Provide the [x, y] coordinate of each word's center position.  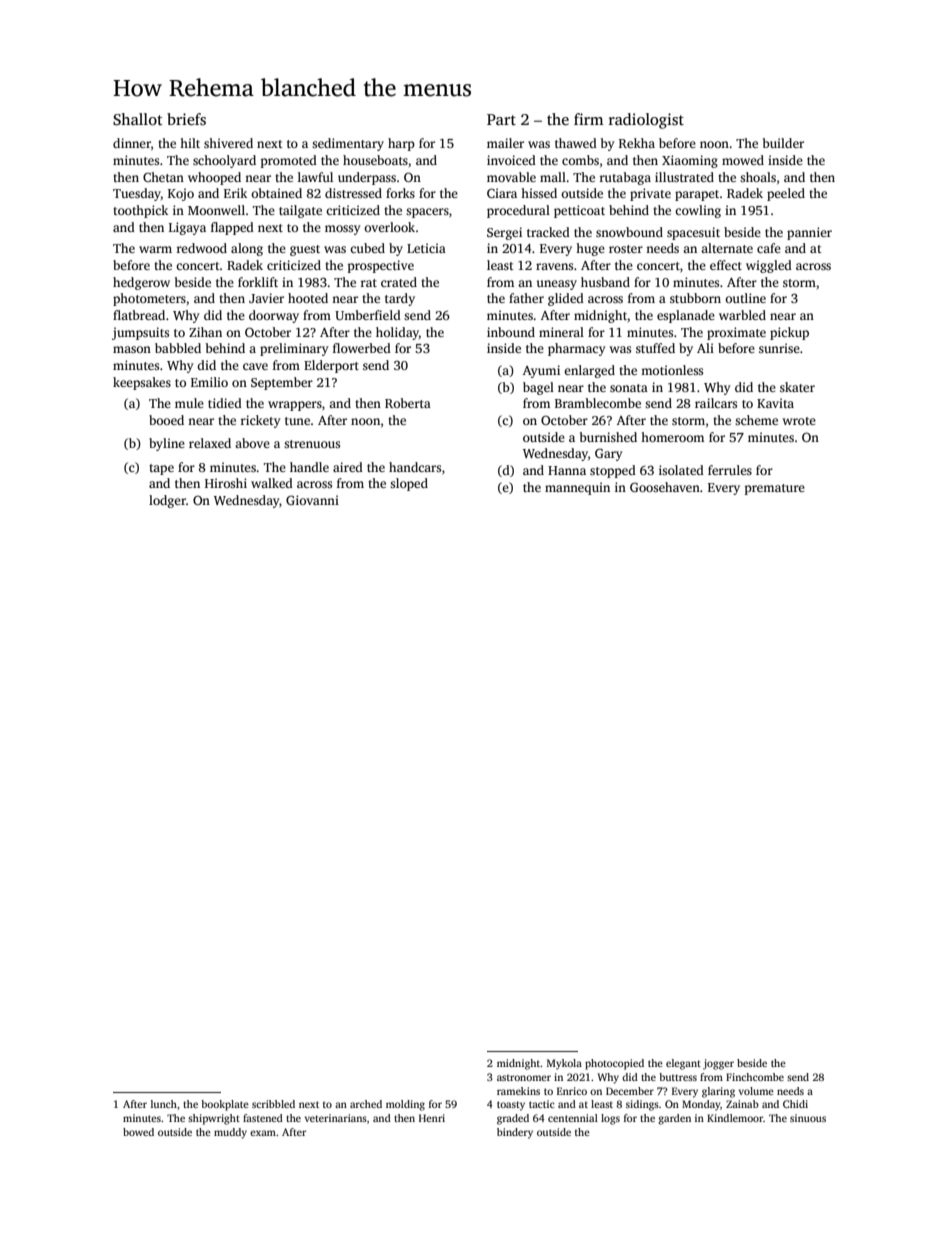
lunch [164, 1104]
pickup [789, 333]
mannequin [577, 488]
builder [783, 143]
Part [501, 119]
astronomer [524, 1078]
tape [161, 469]
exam [263, 1133]
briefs [186, 119]
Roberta [408, 403]
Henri [432, 1118]
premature [775, 489]
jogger [718, 1064]
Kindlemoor [735, 1118]
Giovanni [312, 500]
